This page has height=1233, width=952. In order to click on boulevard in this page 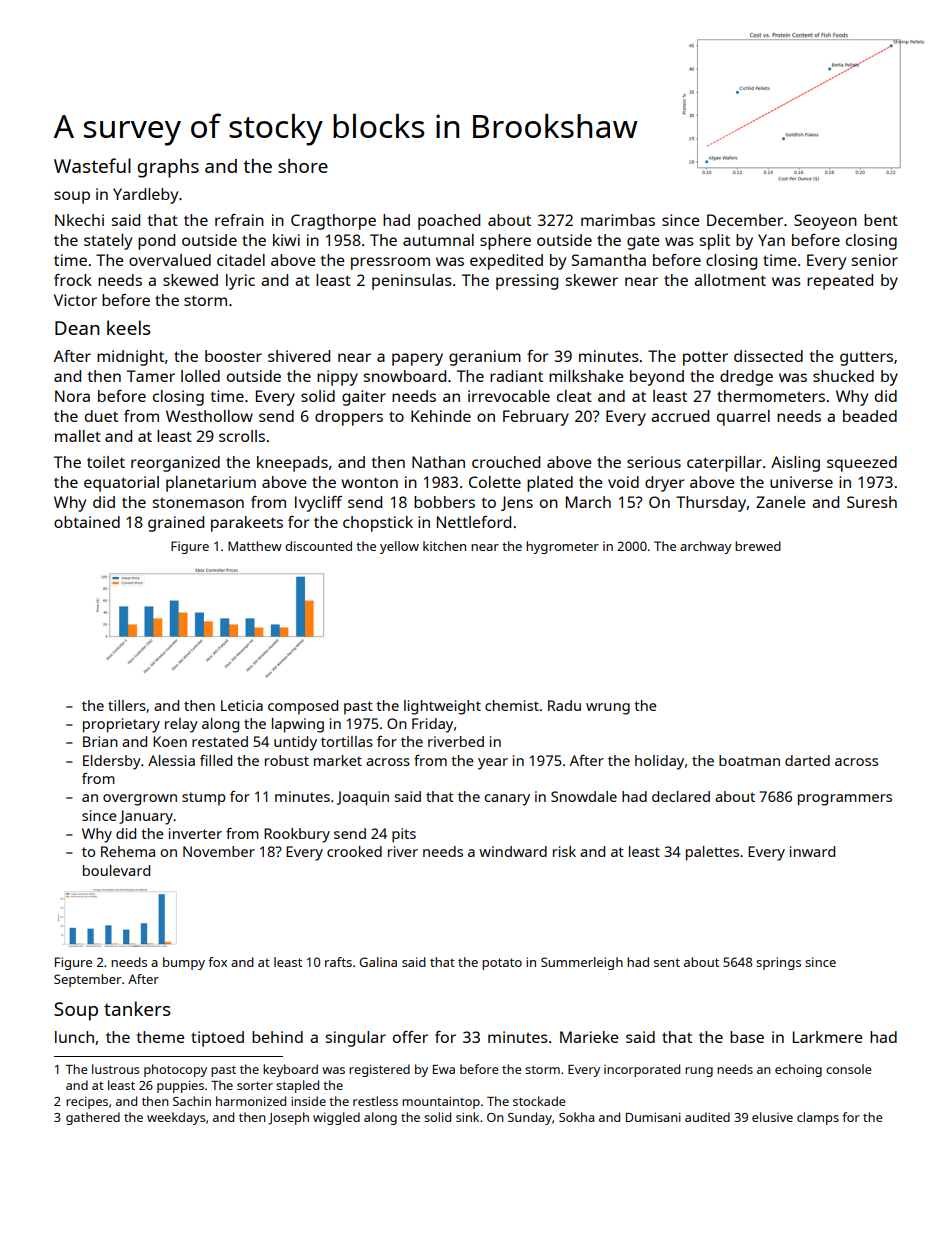, I will do `click(116, 870)`.
